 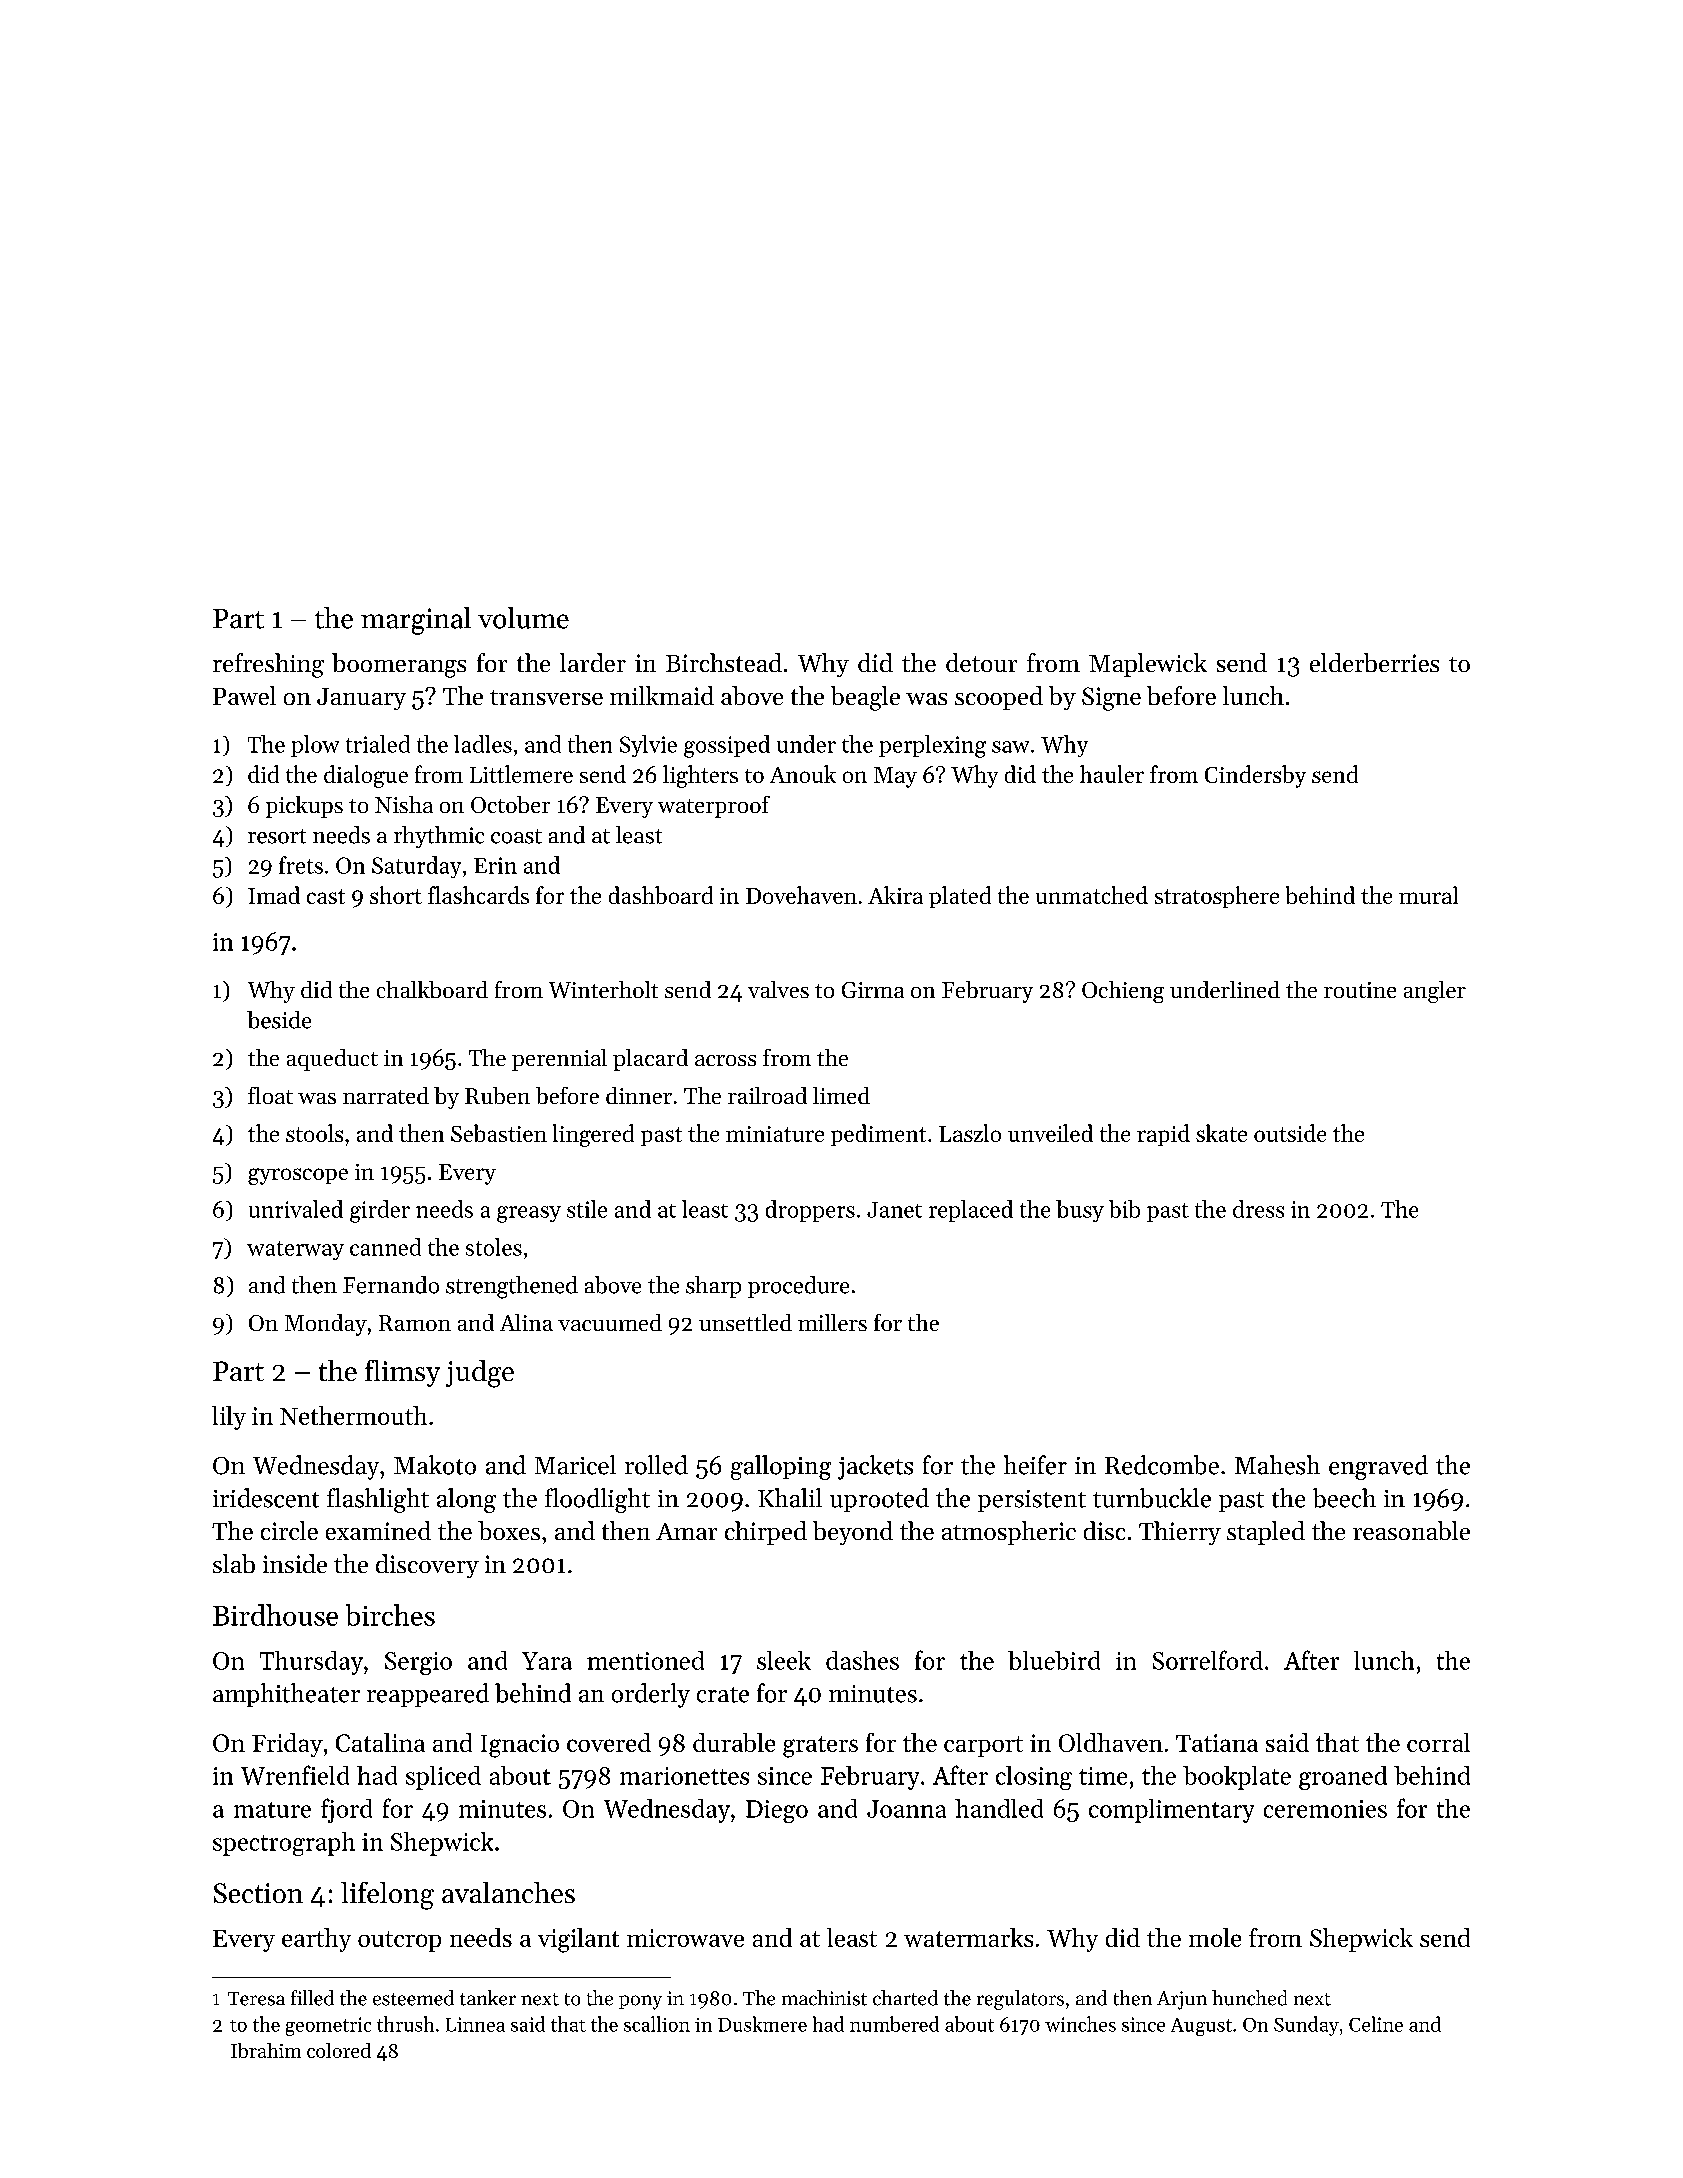 I want to click on lifelong, so click(x=387, y=1896).
